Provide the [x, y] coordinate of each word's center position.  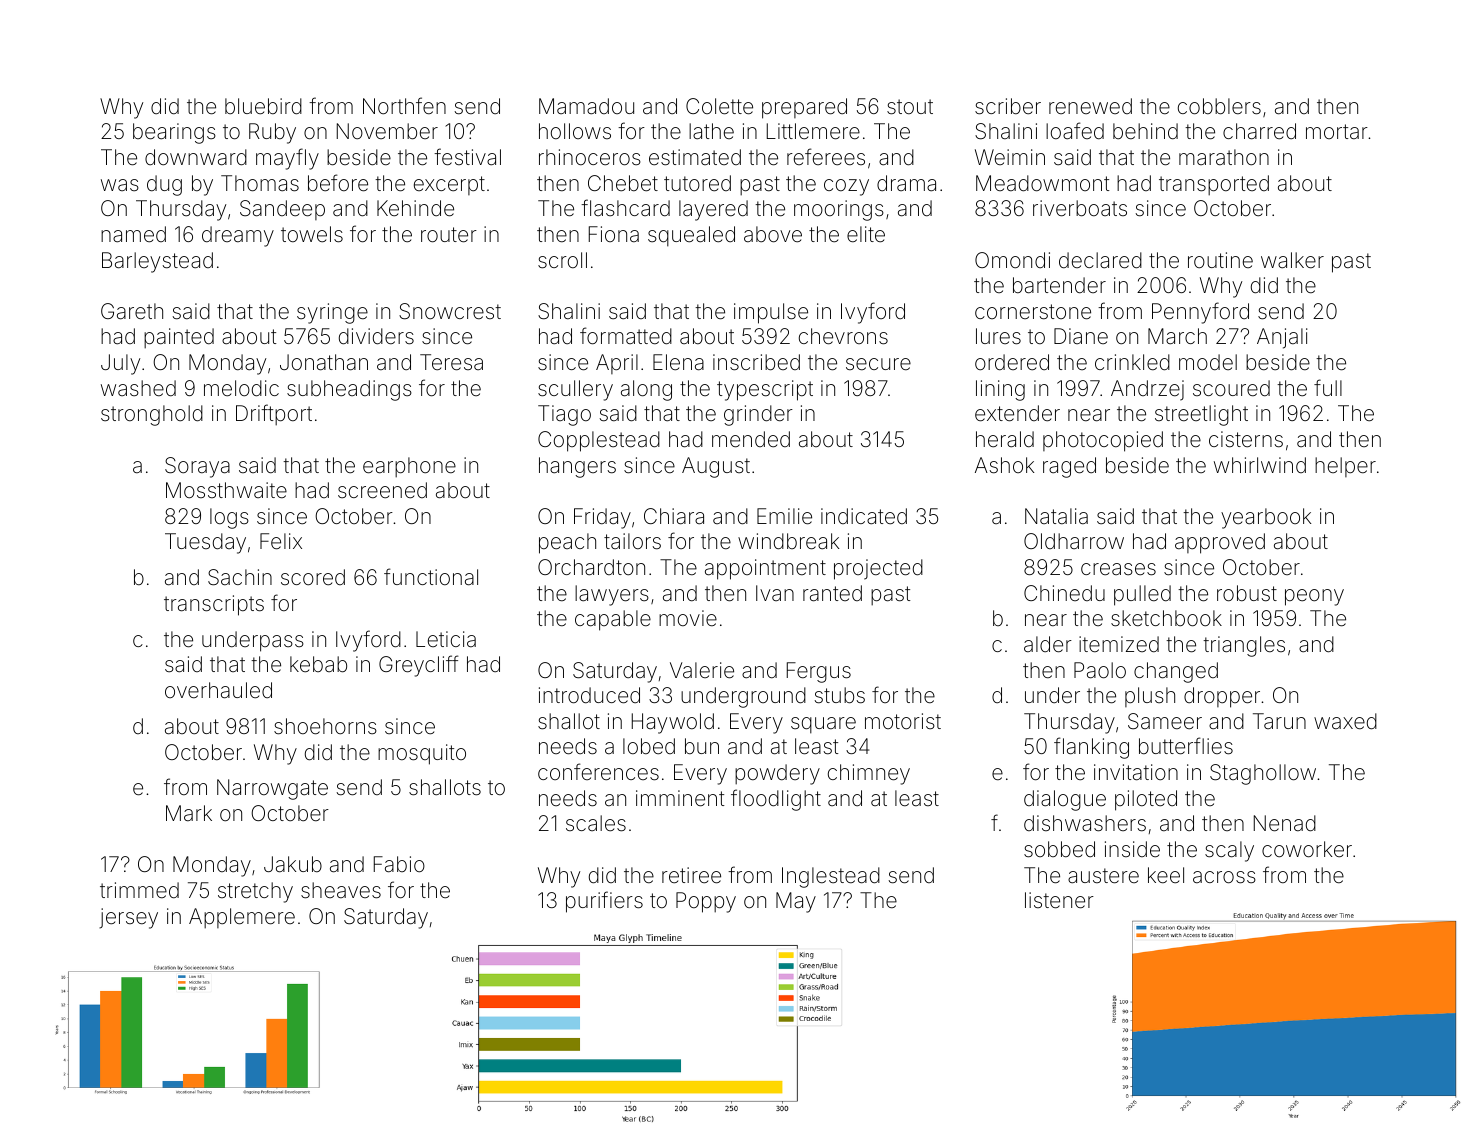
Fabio [399, 864]
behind [1145, 131]
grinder [758, 415]
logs [229, 518]
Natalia [1056, 516]
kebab [318, 664]
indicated [864, 516]
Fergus [819, 672]
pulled [1142, 595]
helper [1345, 467]
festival [467, 157]
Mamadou [586, 106]
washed [138, 388]
